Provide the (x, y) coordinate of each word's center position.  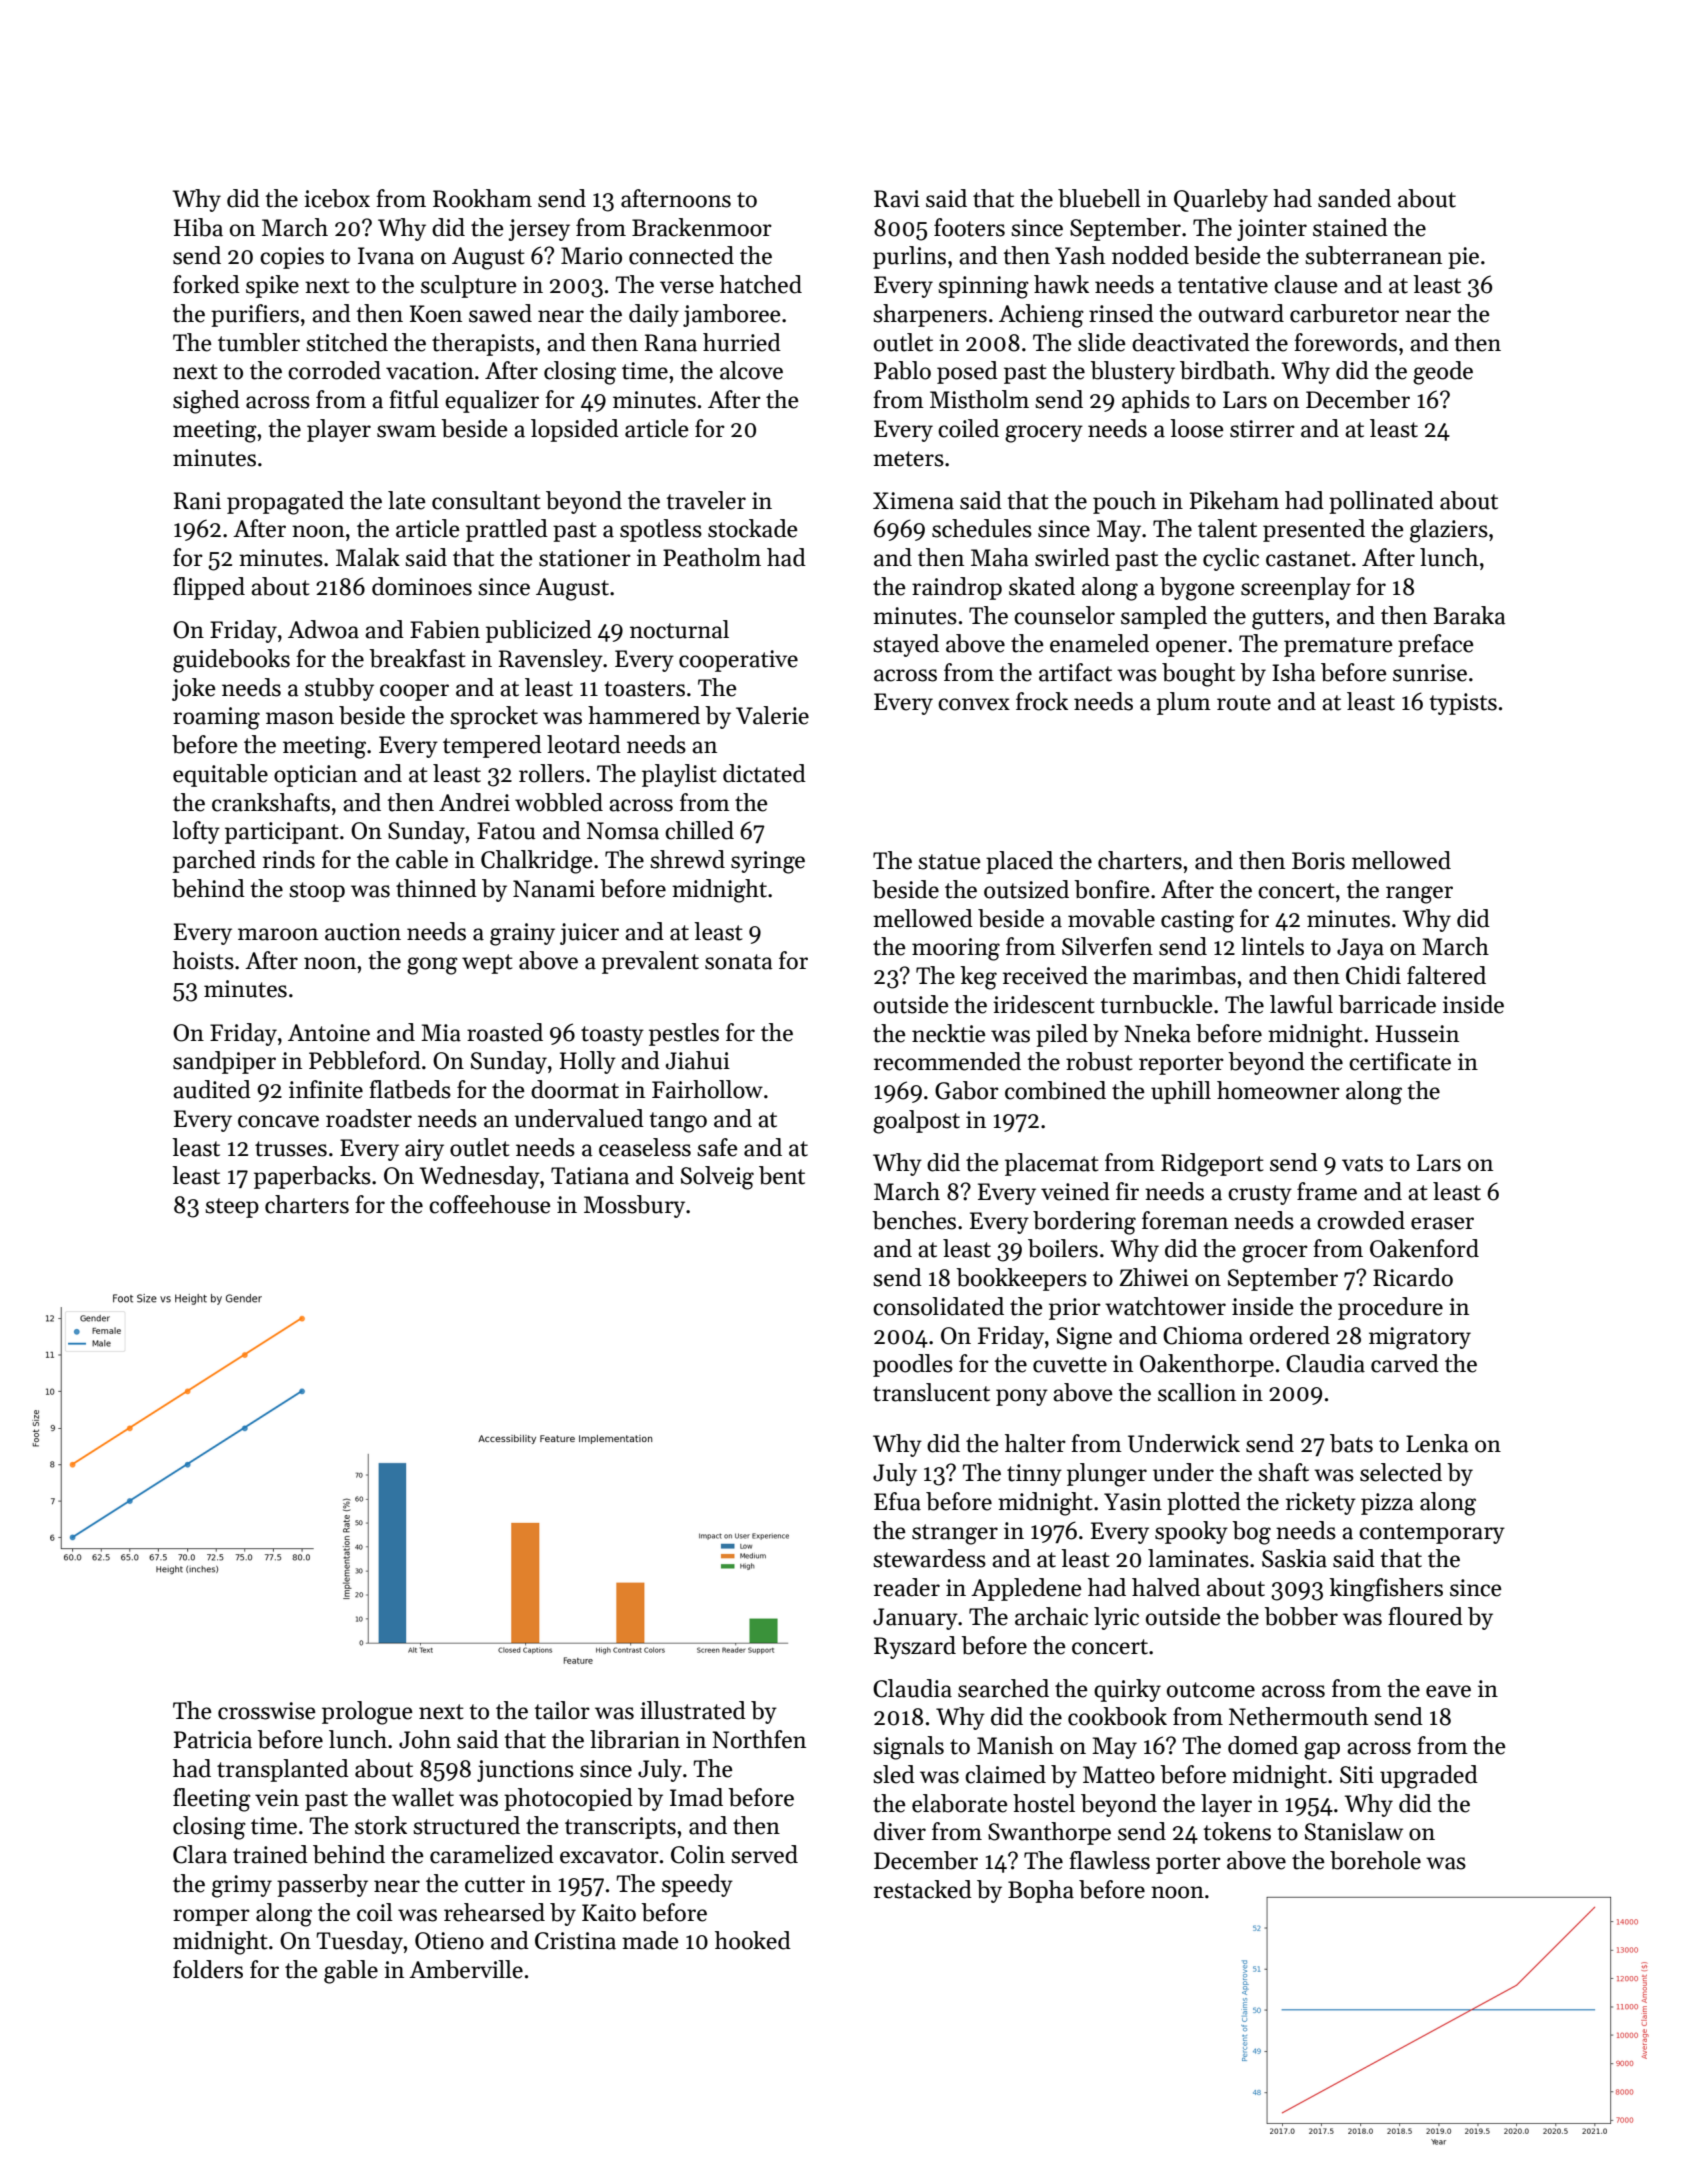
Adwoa (323, 629)
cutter (495, 1885)
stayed (906, 645)
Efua (897, 1501)
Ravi (897, 199)
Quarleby (1221, 200)
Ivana (386, 256)
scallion (1197, 1392)
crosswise (267, 1711)
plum (1184, 703)
